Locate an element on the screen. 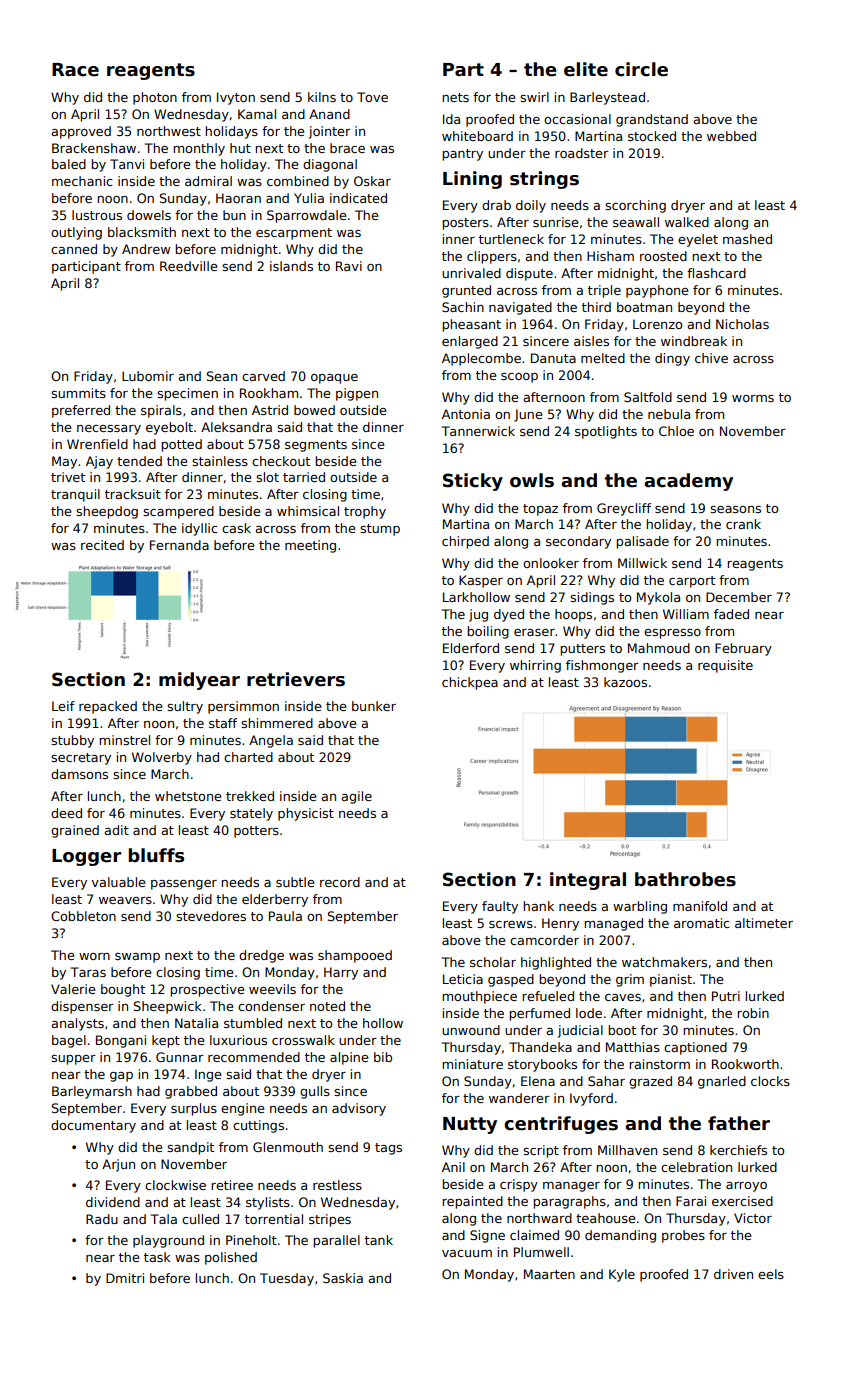  navigated is located at coordinates (520, 308).
